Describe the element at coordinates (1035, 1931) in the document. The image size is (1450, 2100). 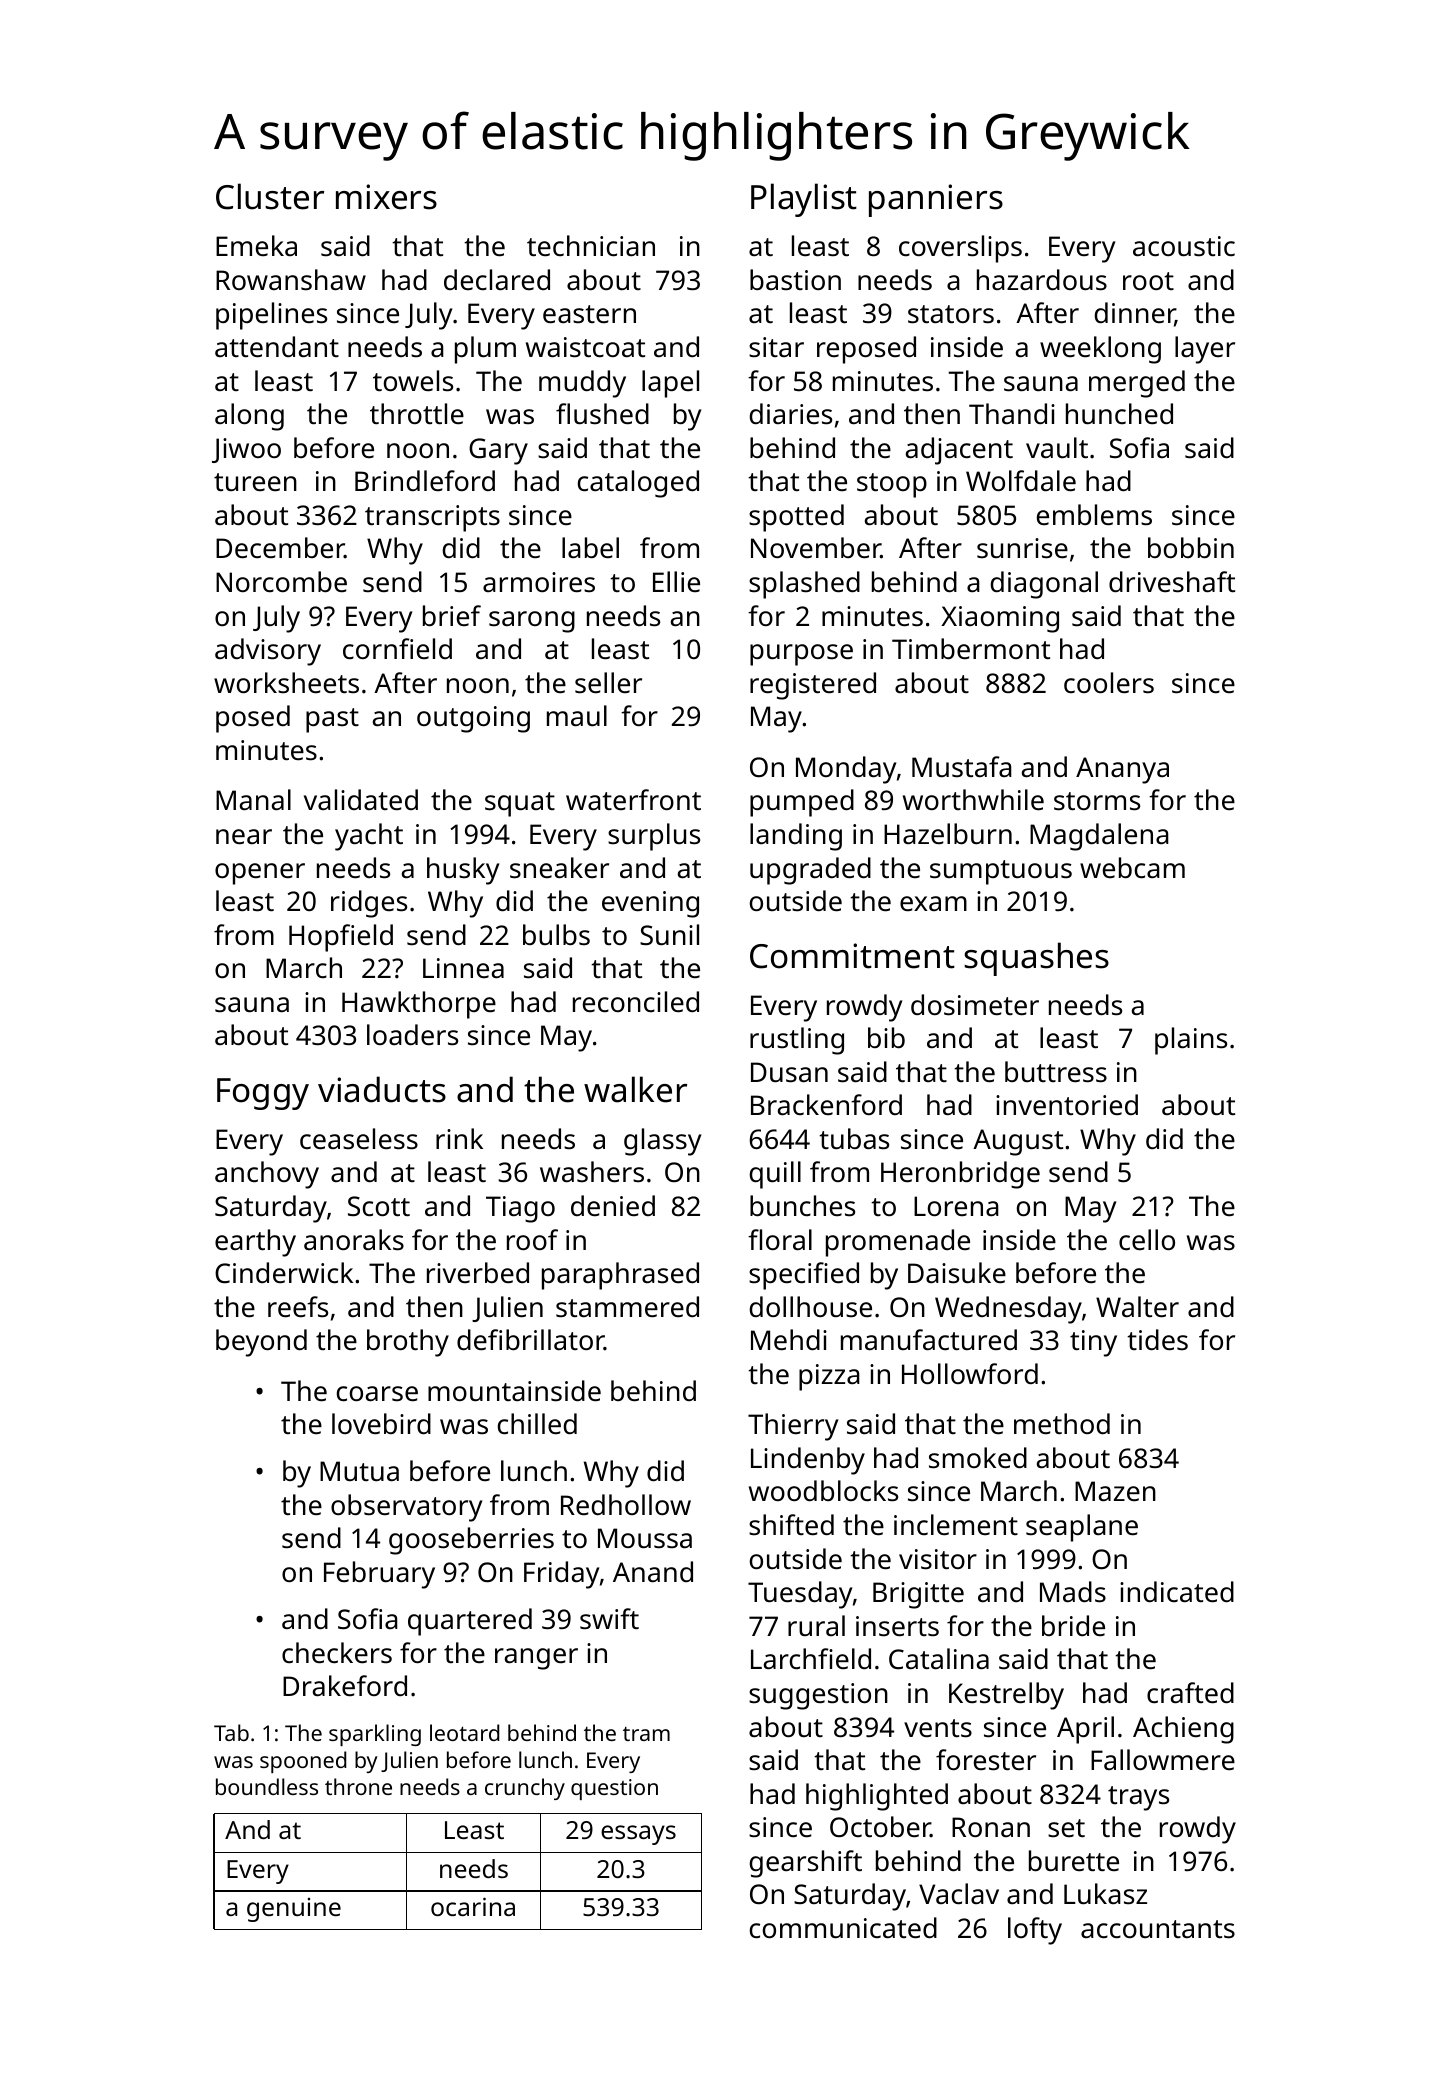
I see `lofty` at that location.
